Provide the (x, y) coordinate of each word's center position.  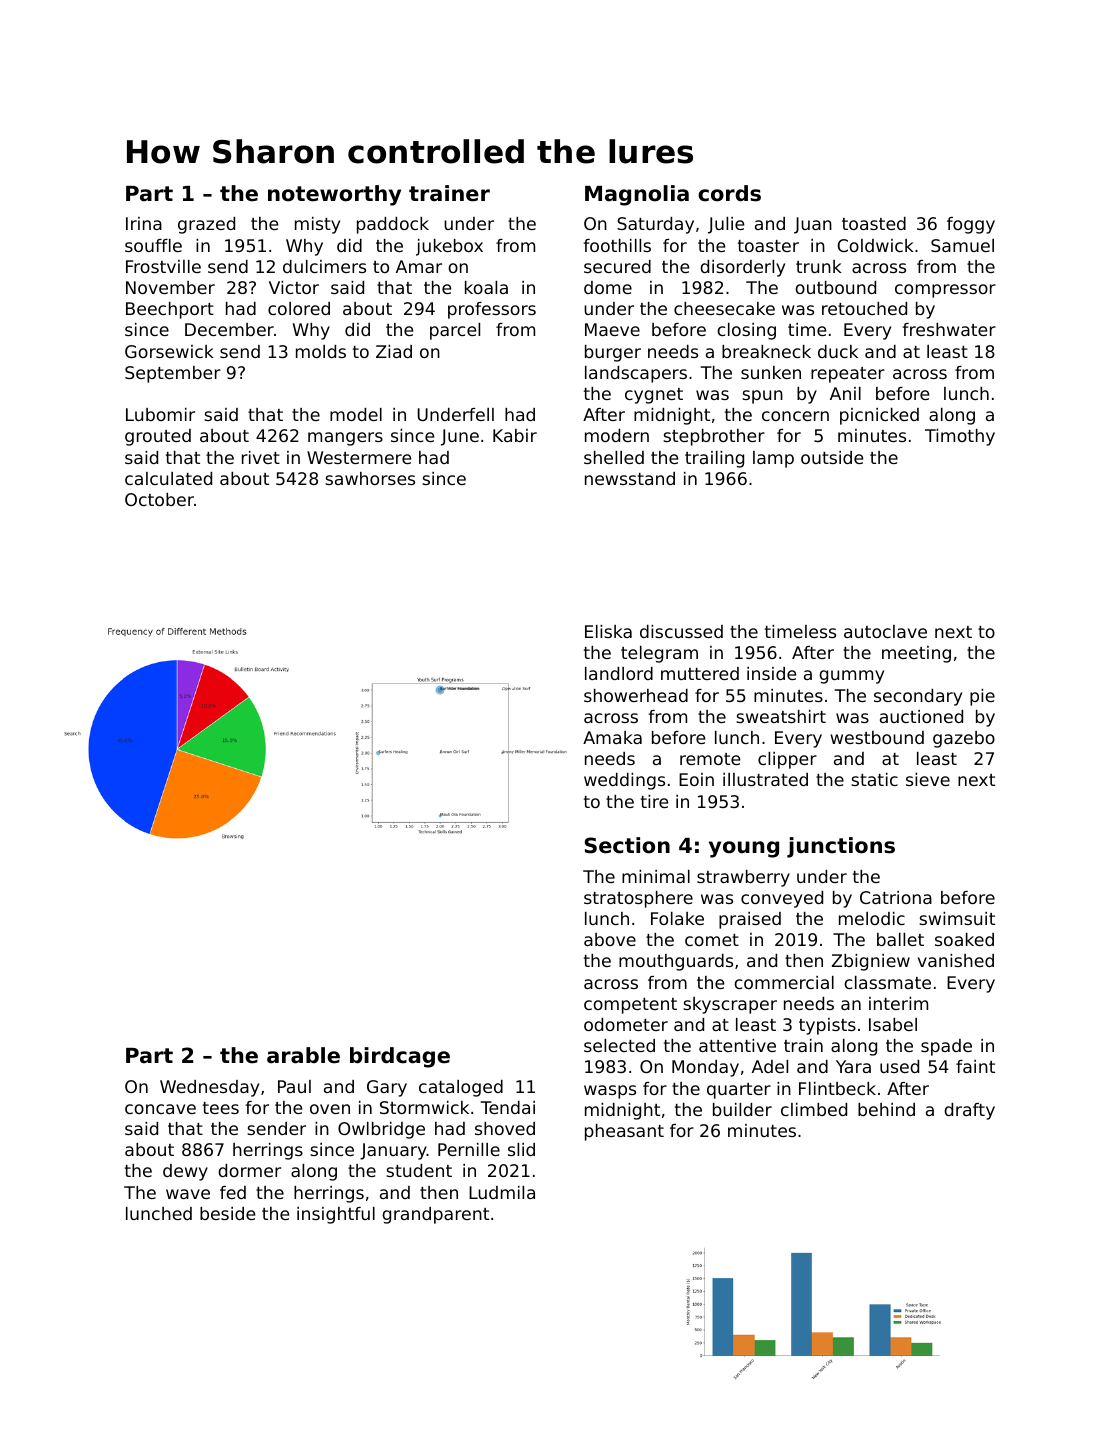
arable (303, 1055)
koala (486, 287)
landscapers (636, 374)
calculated (168, 478)
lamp (773, 459)
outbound (835, 287)
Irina (144, 223)
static (874, 779)
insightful (336, 1215)
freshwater (949, 329)
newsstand (630, 478)
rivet (261, 457)
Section (627, 845)
